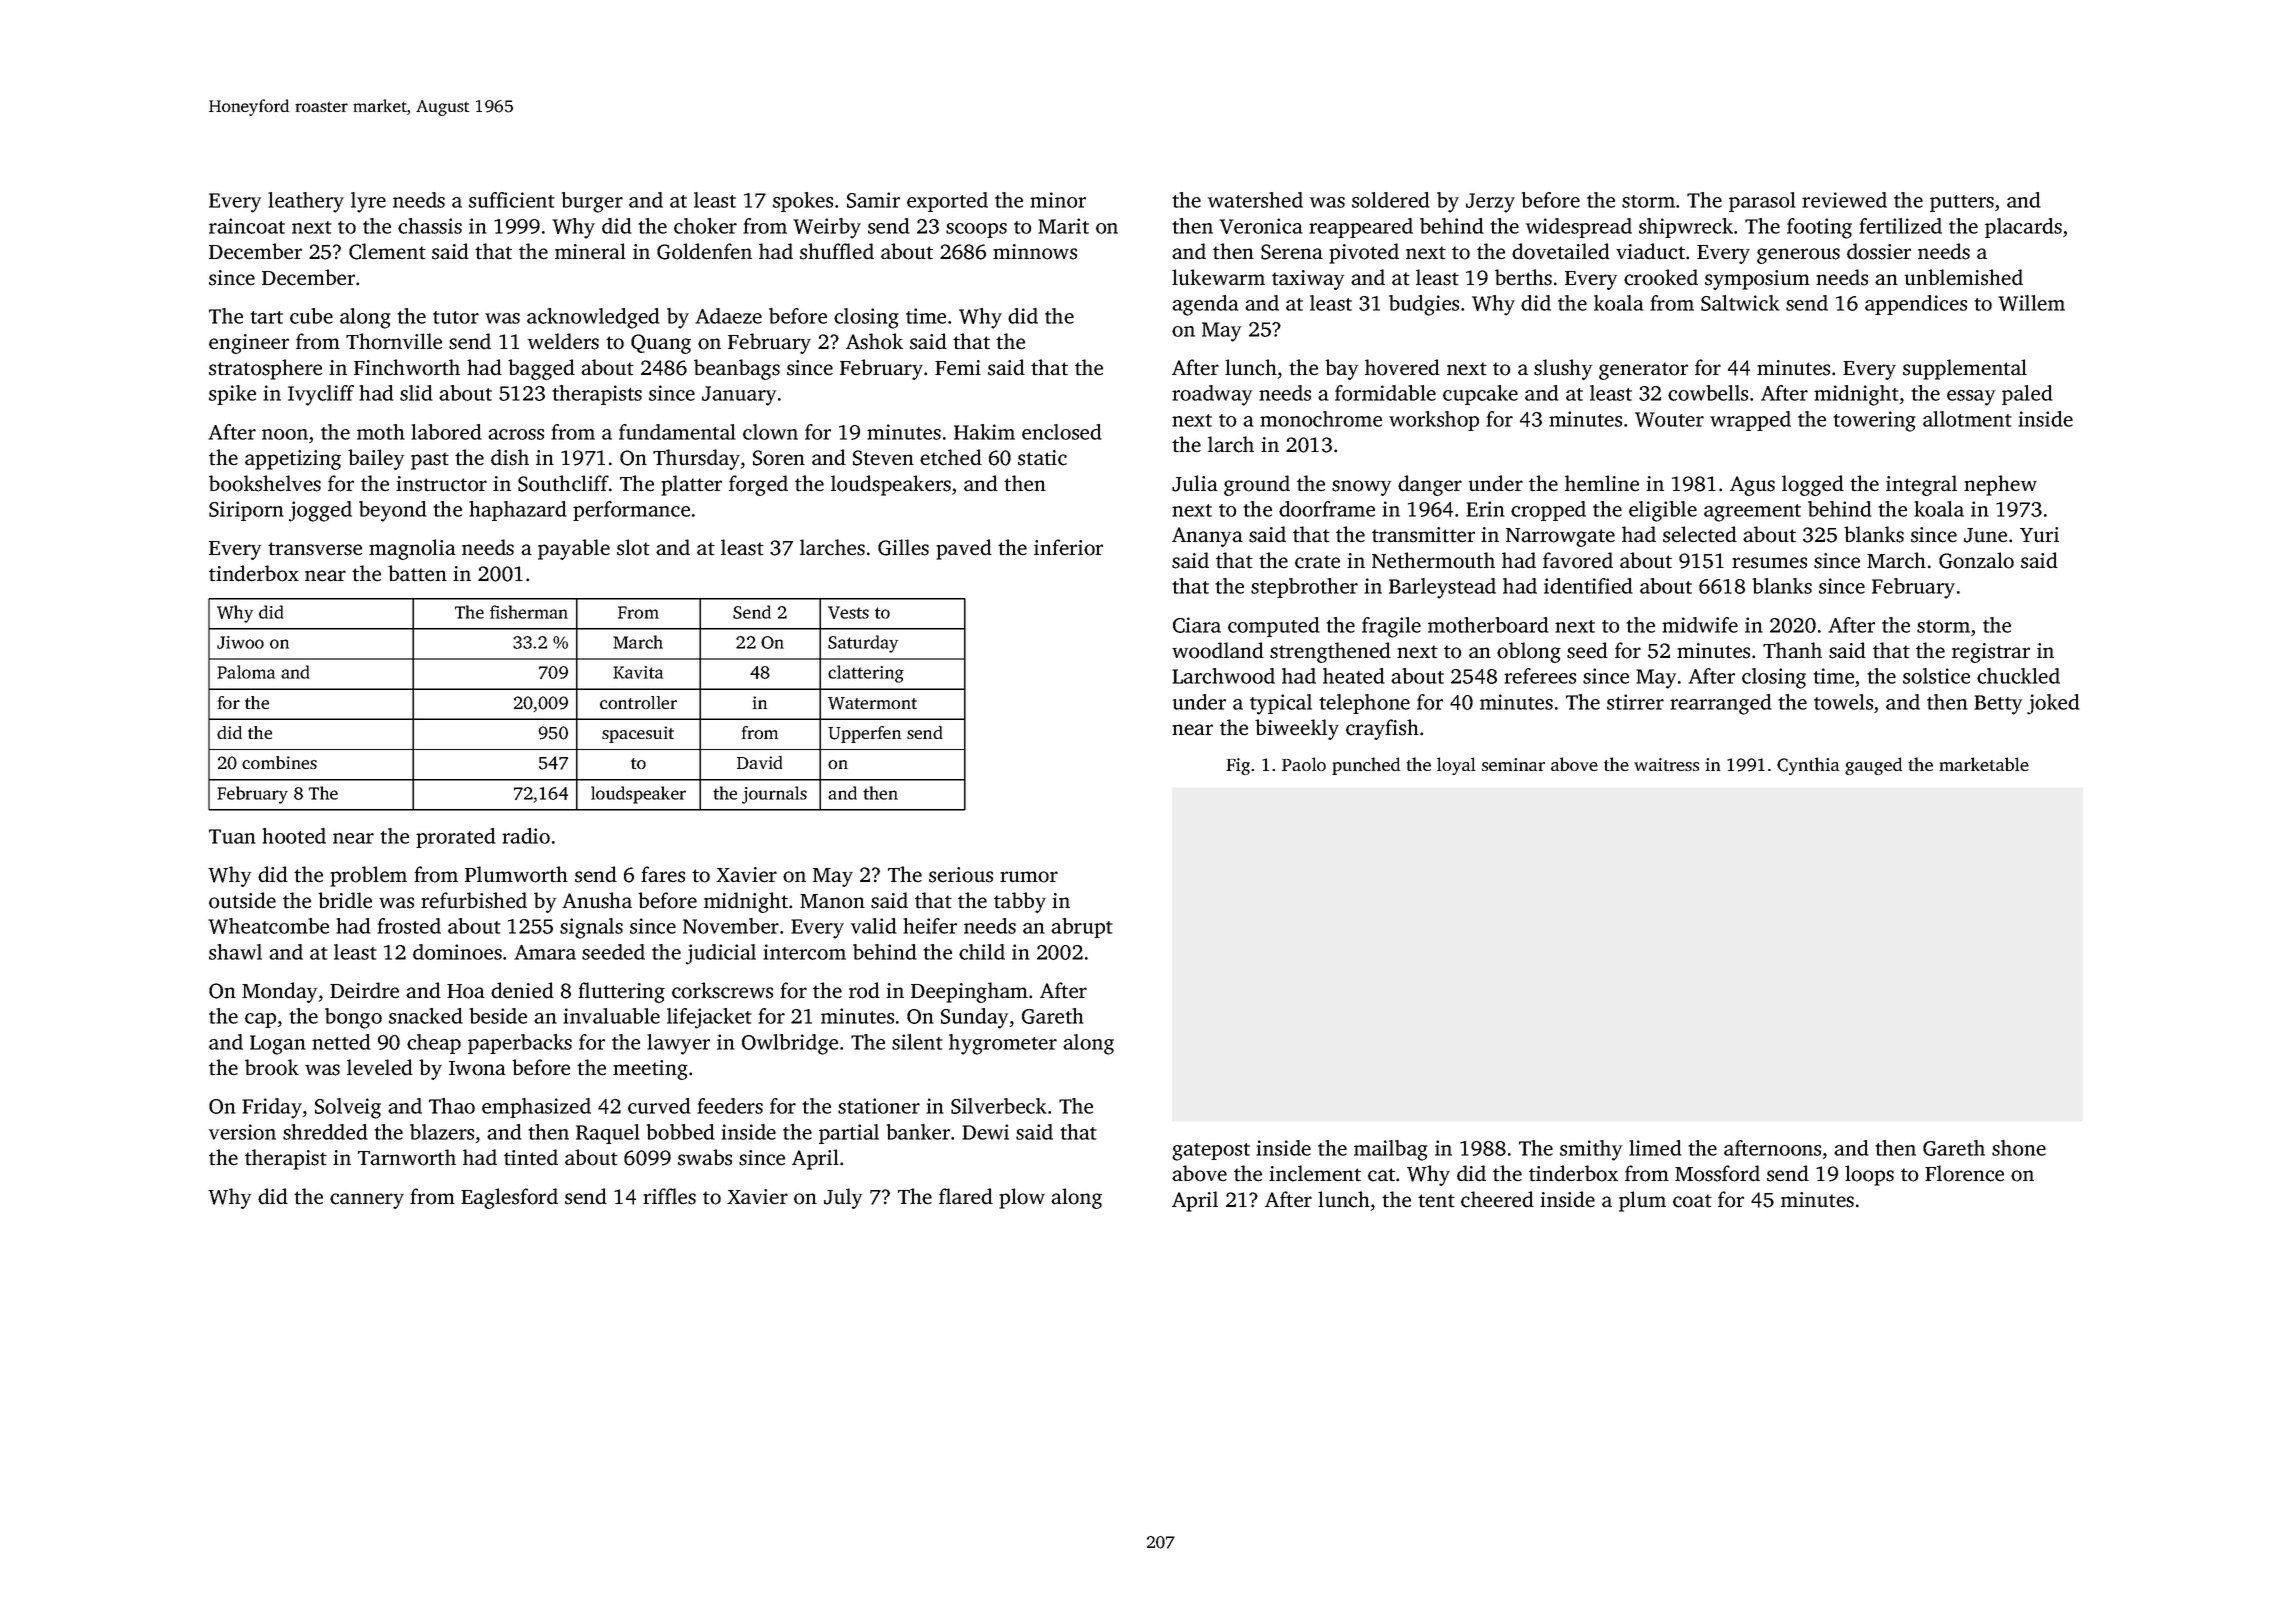  I want to click on chassis, so click(430, 226).
